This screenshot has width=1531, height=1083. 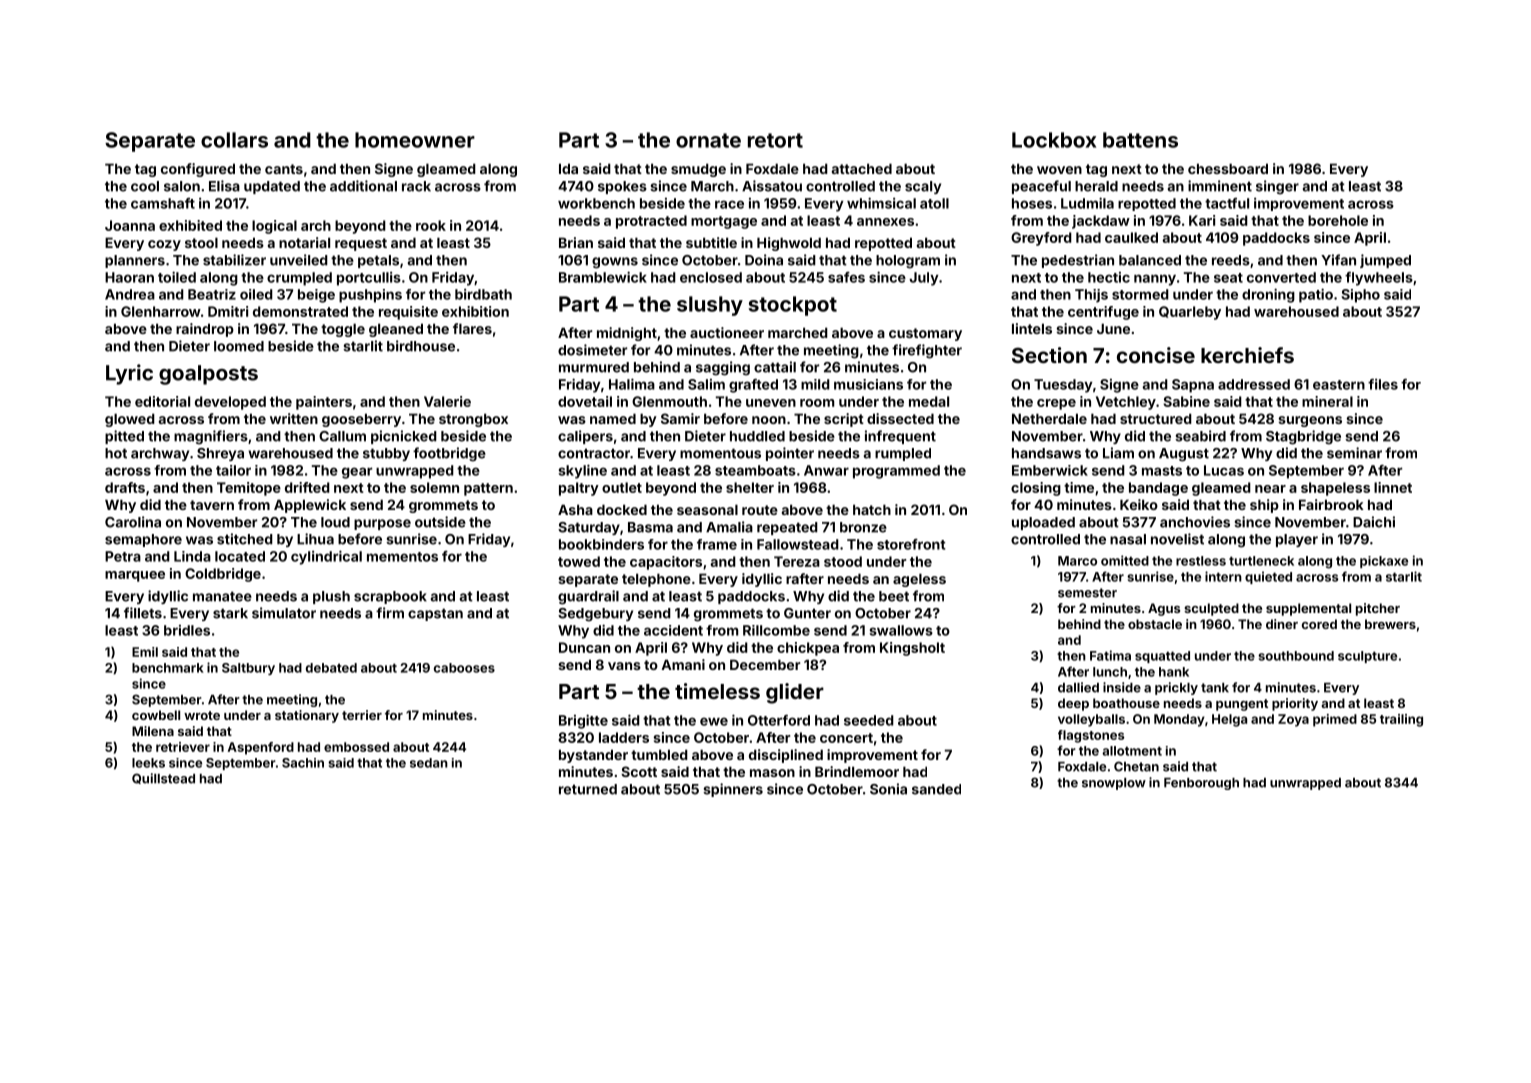 What do you see at coordinates (862, 168) in the screenshot?
I see `attached` at bounding box center [862, 168].
